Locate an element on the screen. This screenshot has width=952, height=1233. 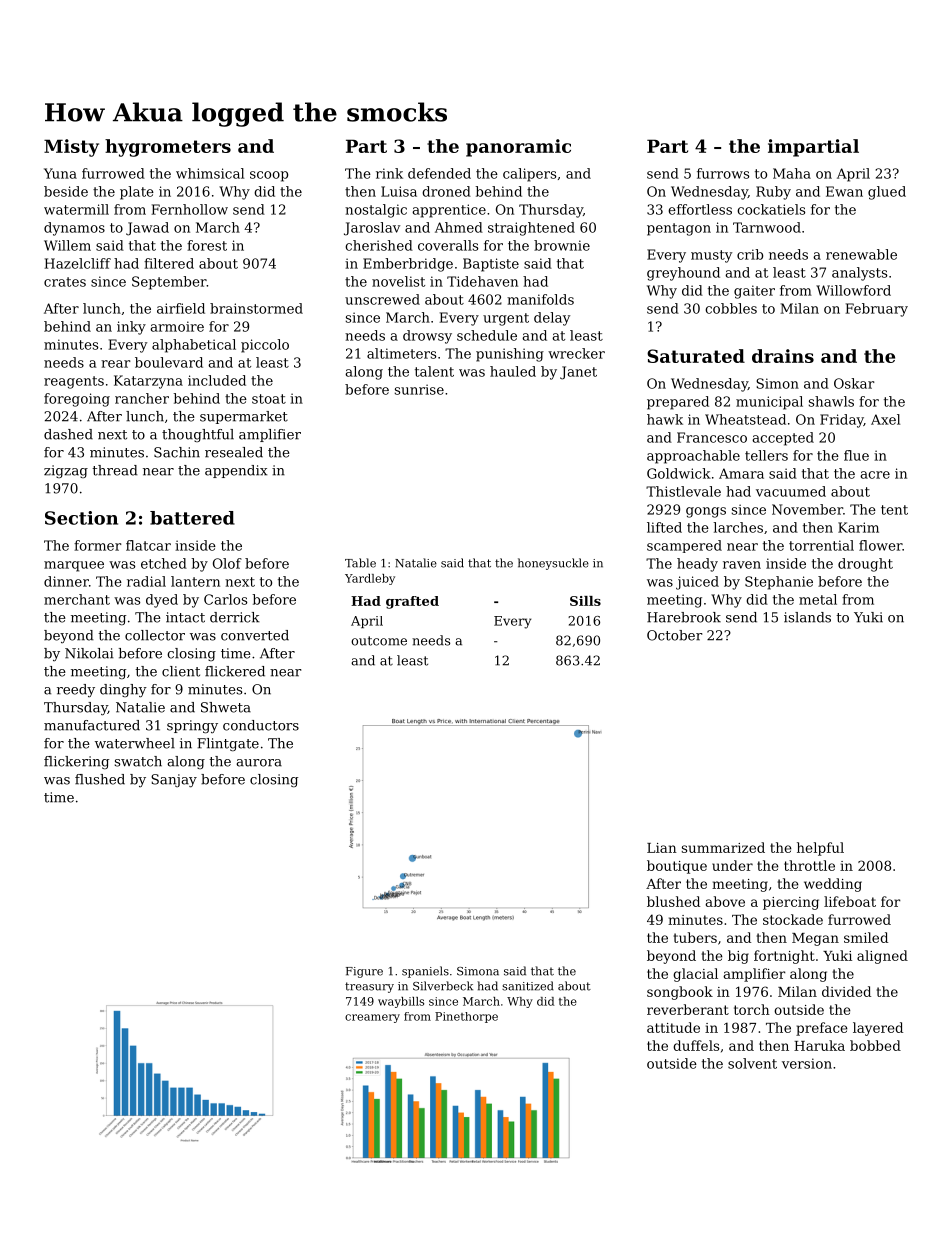
waybills is located at coordinates (401, 1002).
